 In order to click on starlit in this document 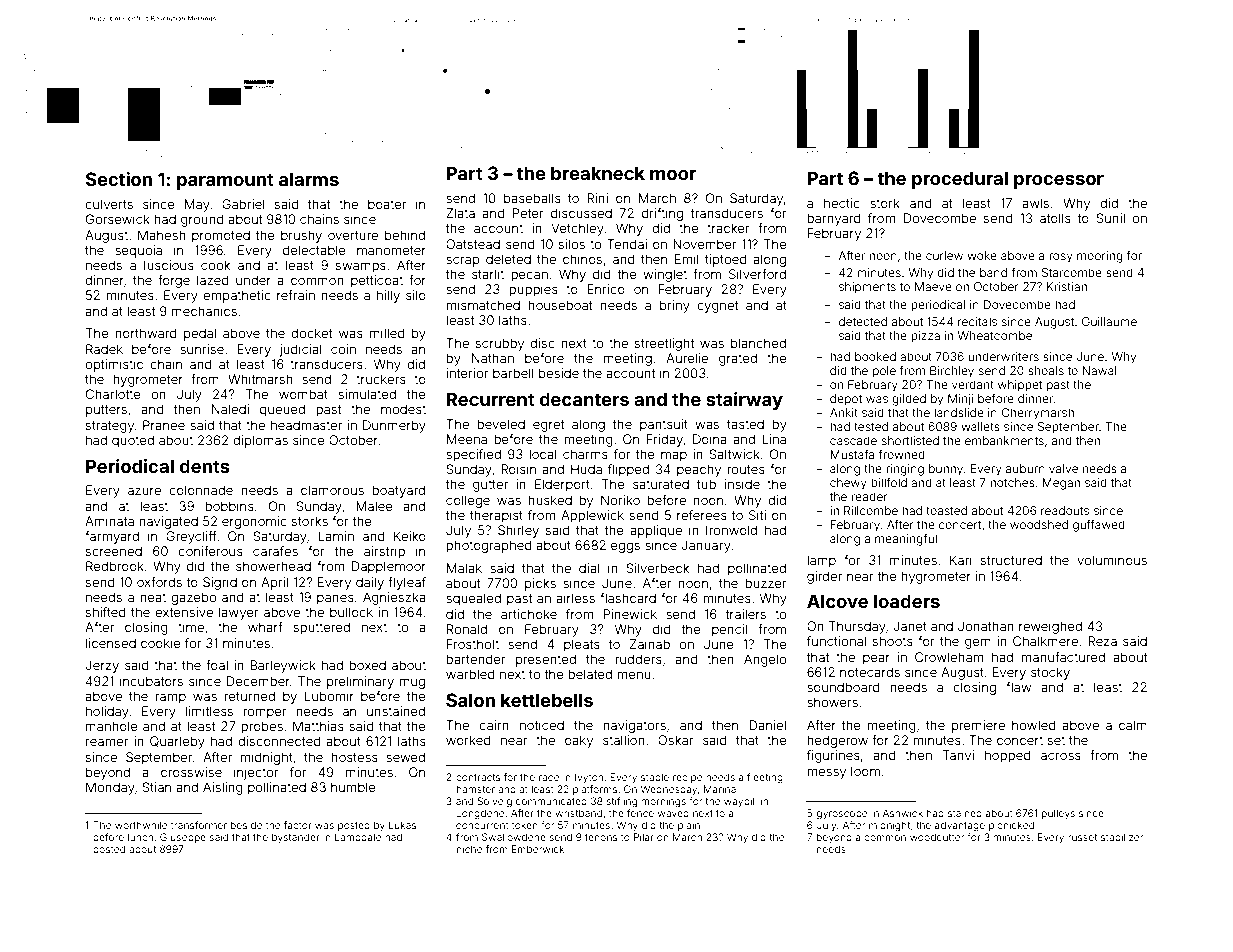, I will do `click(488, 274)`.
